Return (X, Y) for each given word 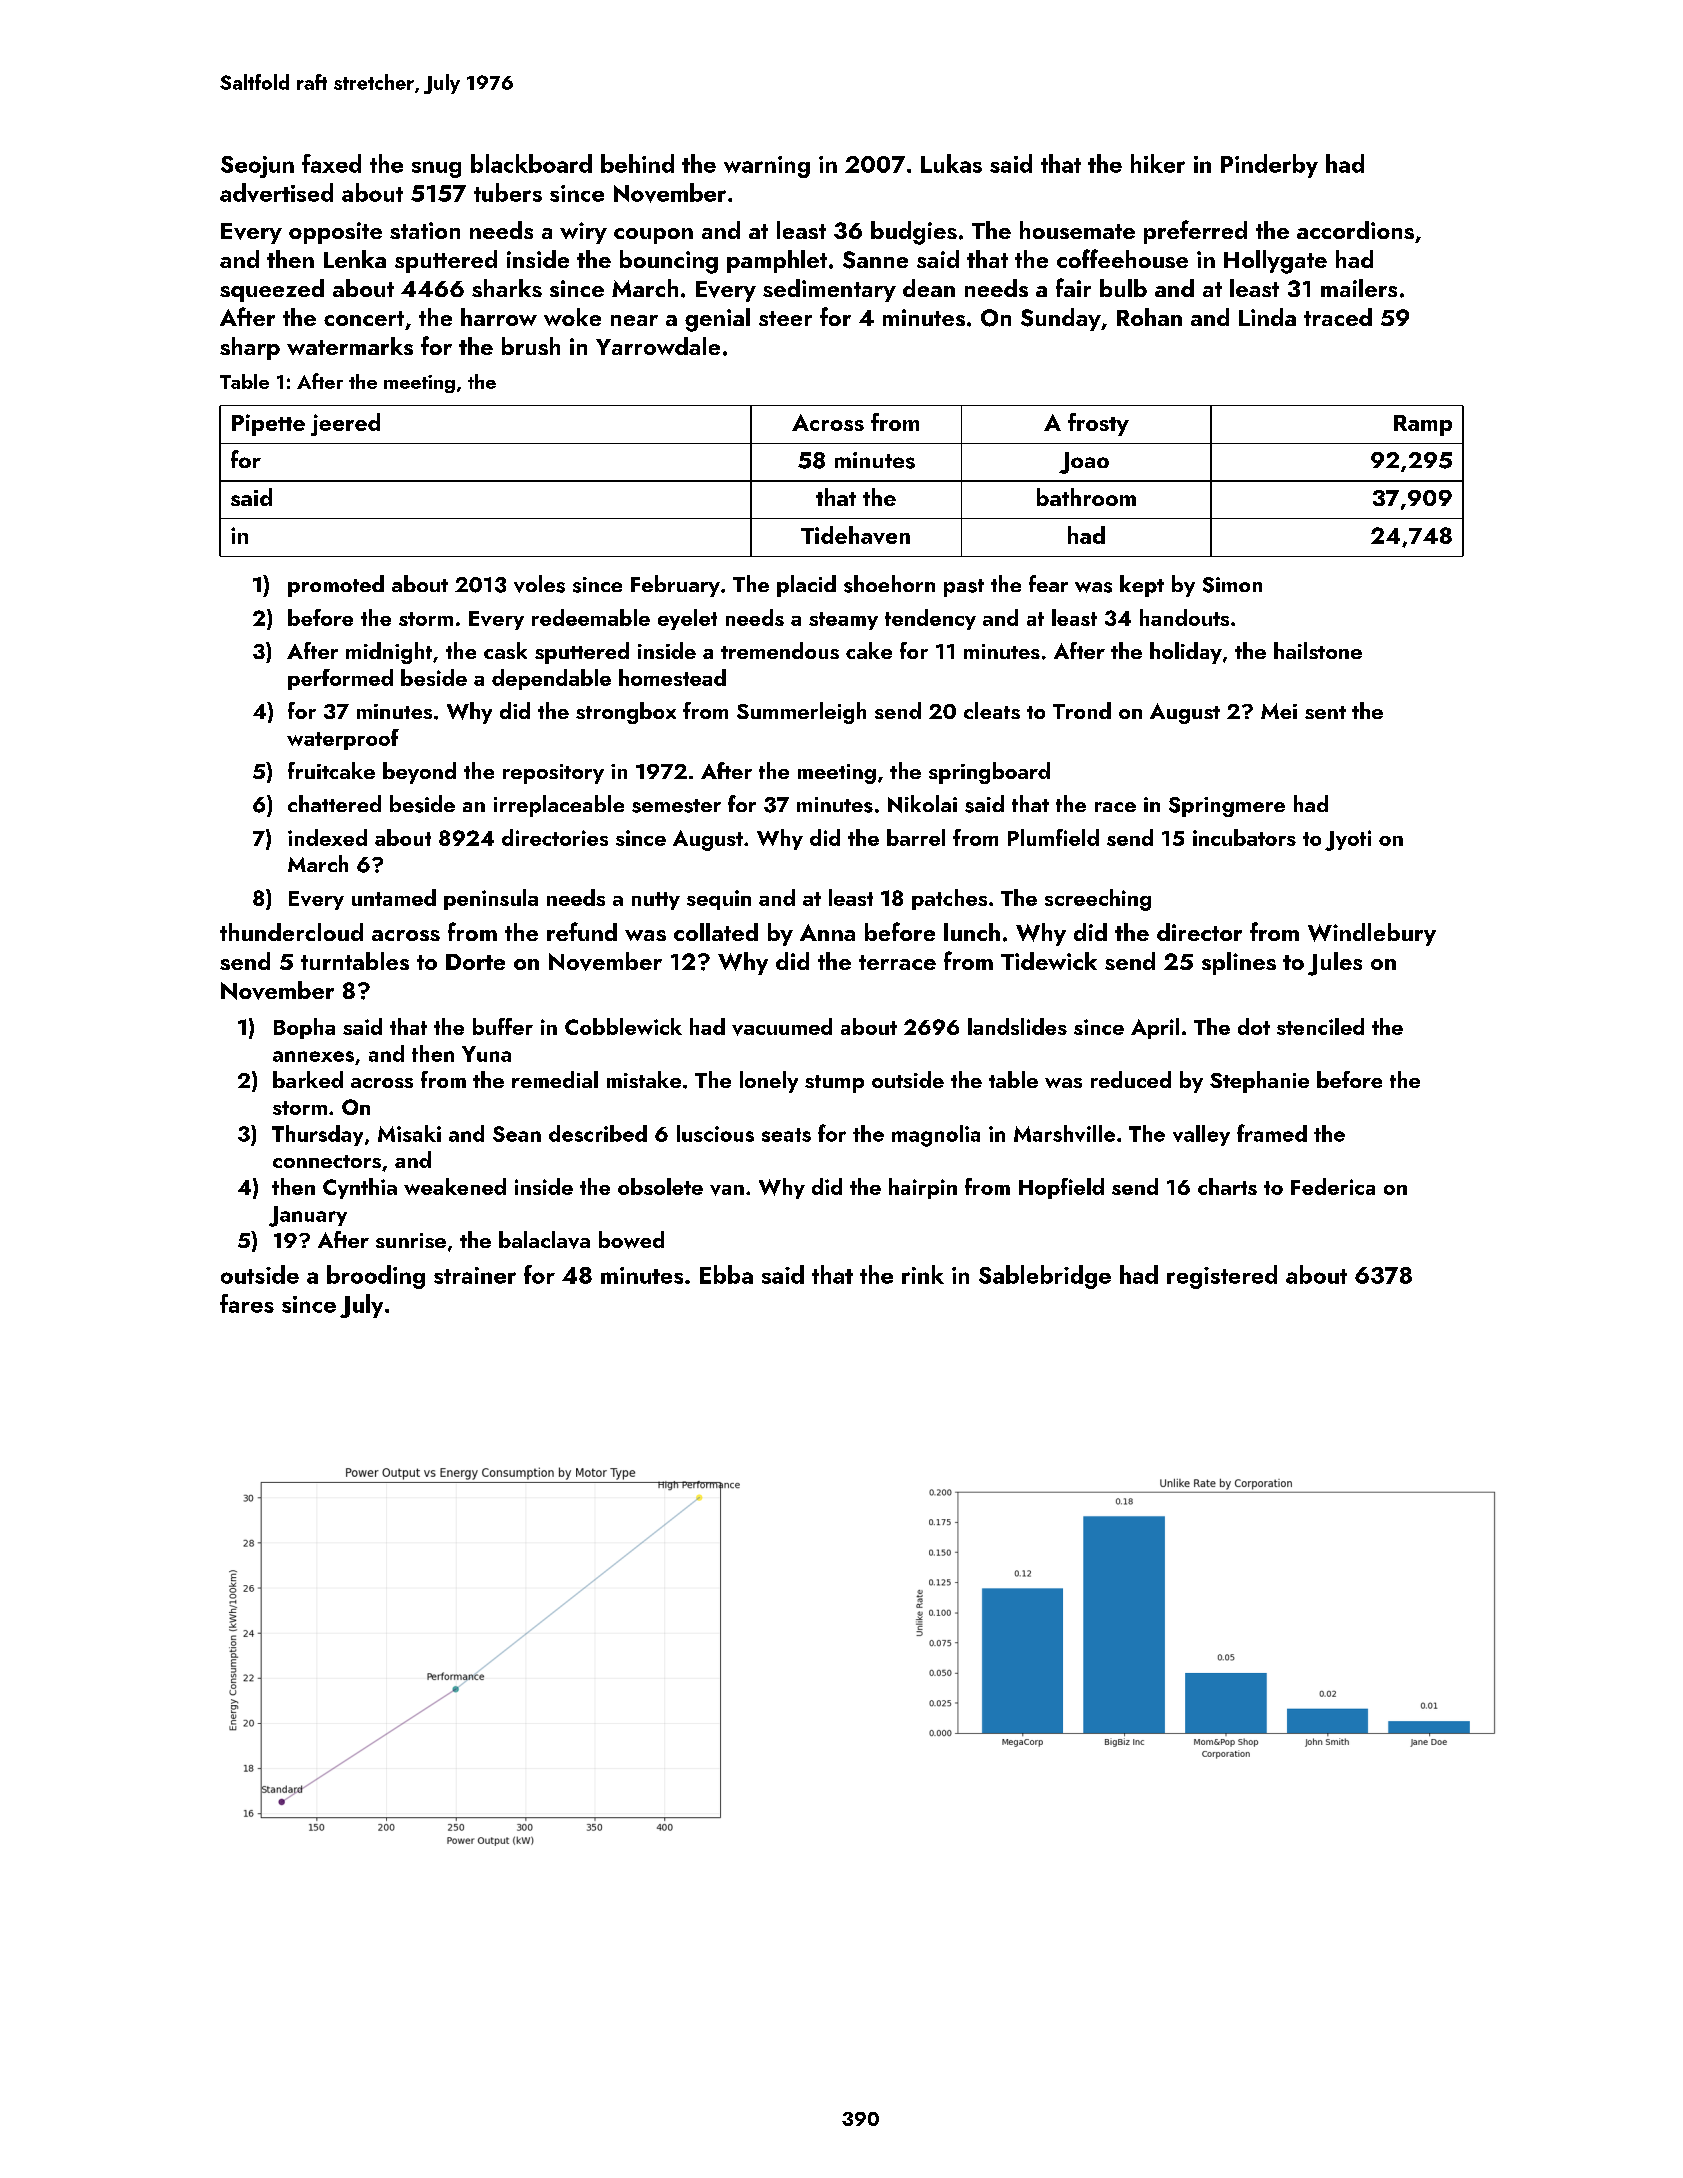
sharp (250, 348)
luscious (715, 1133)
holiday (1186, 653)
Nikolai (922, 804)
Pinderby (1269, 166)
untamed (394, 897)
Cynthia (360, 1188)
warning (767, 167)
